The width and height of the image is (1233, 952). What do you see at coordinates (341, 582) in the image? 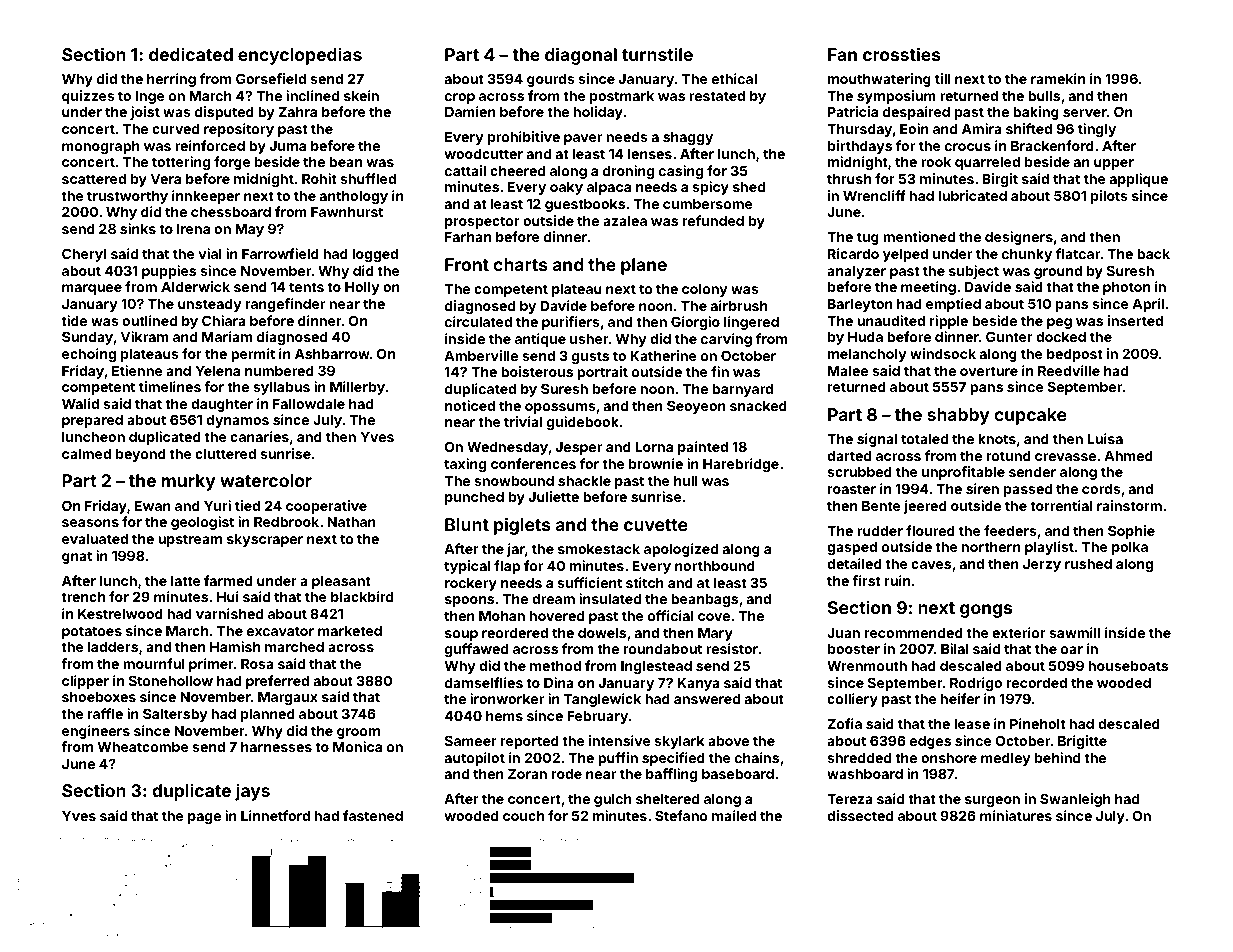
I see `pleasant` at bounding box center [341, 582].
